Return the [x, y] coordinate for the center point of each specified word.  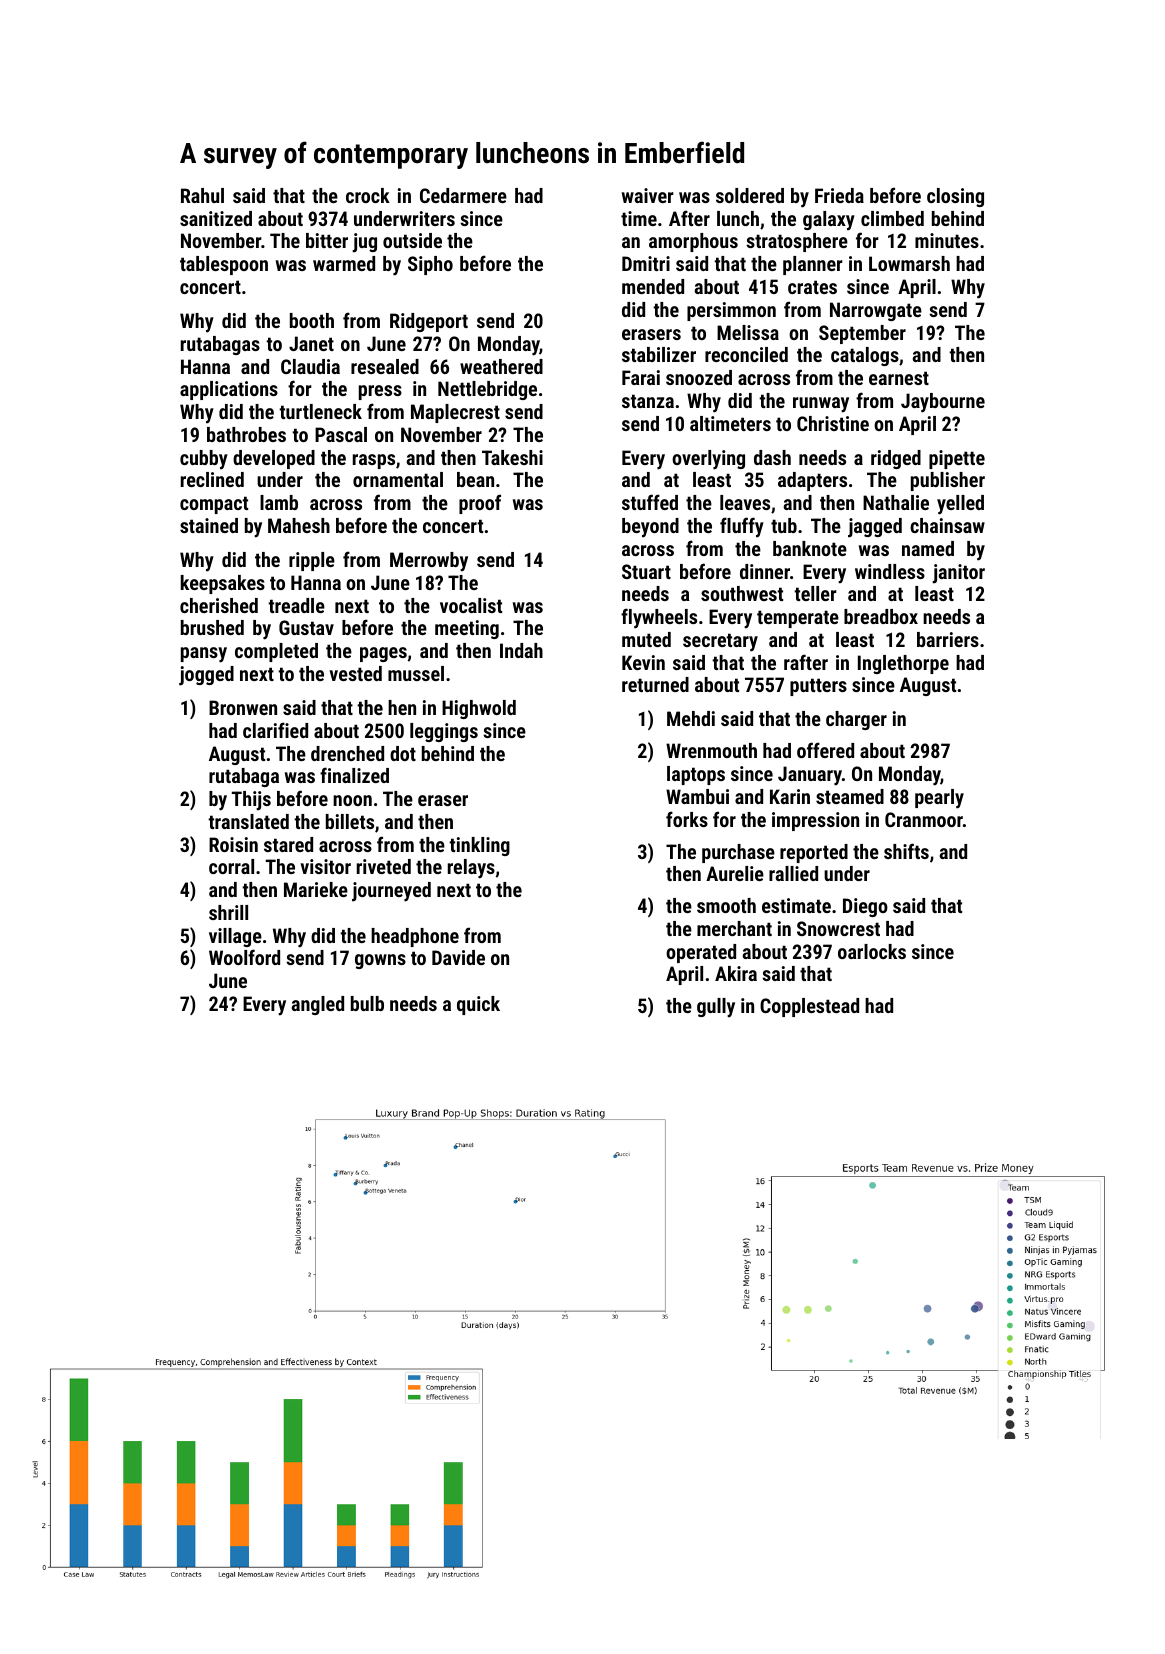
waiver [648, 195]
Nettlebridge [487, 390]
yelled [960, 505]
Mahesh [299, 525]
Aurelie [735, 873]
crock [368, 195]
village [235, 937]
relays [471, 869]
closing [955, 197]
